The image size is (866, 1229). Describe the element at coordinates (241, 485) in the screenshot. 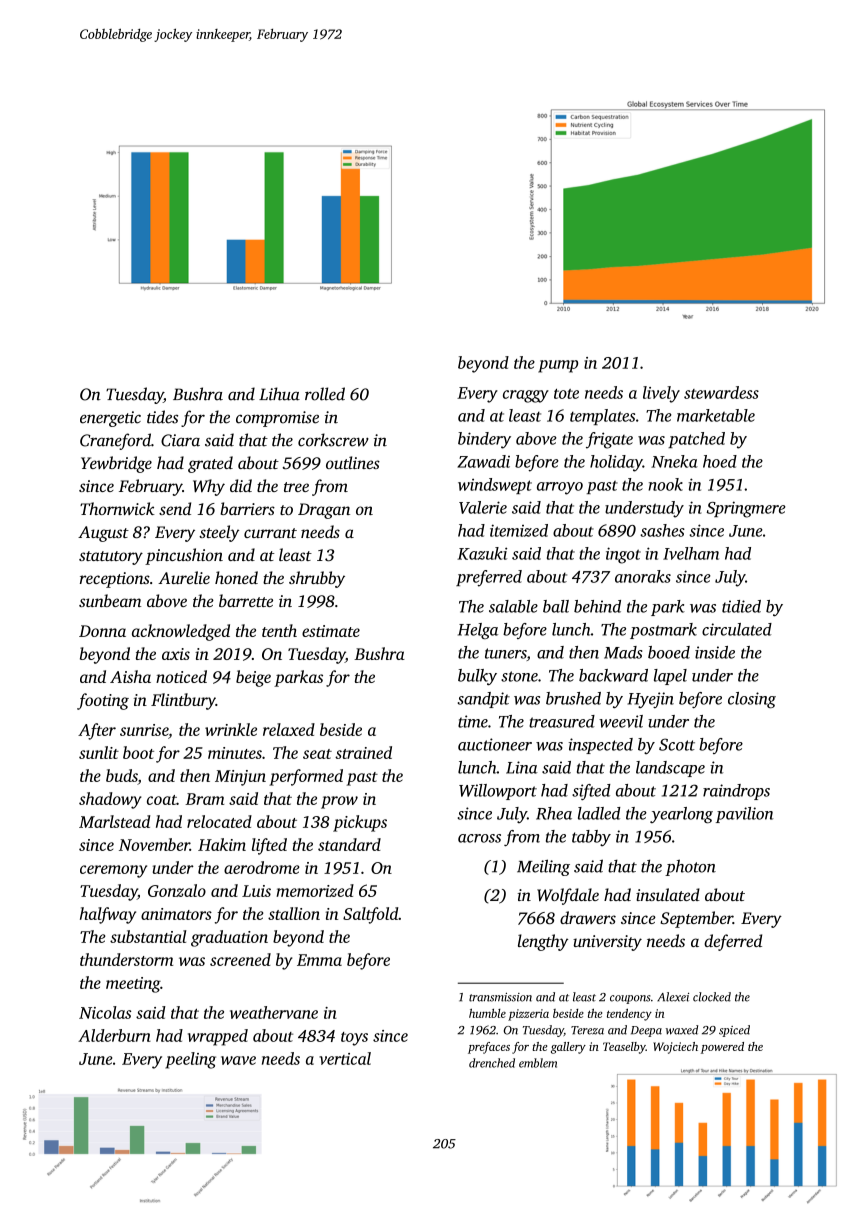

I see `did` at that location.
